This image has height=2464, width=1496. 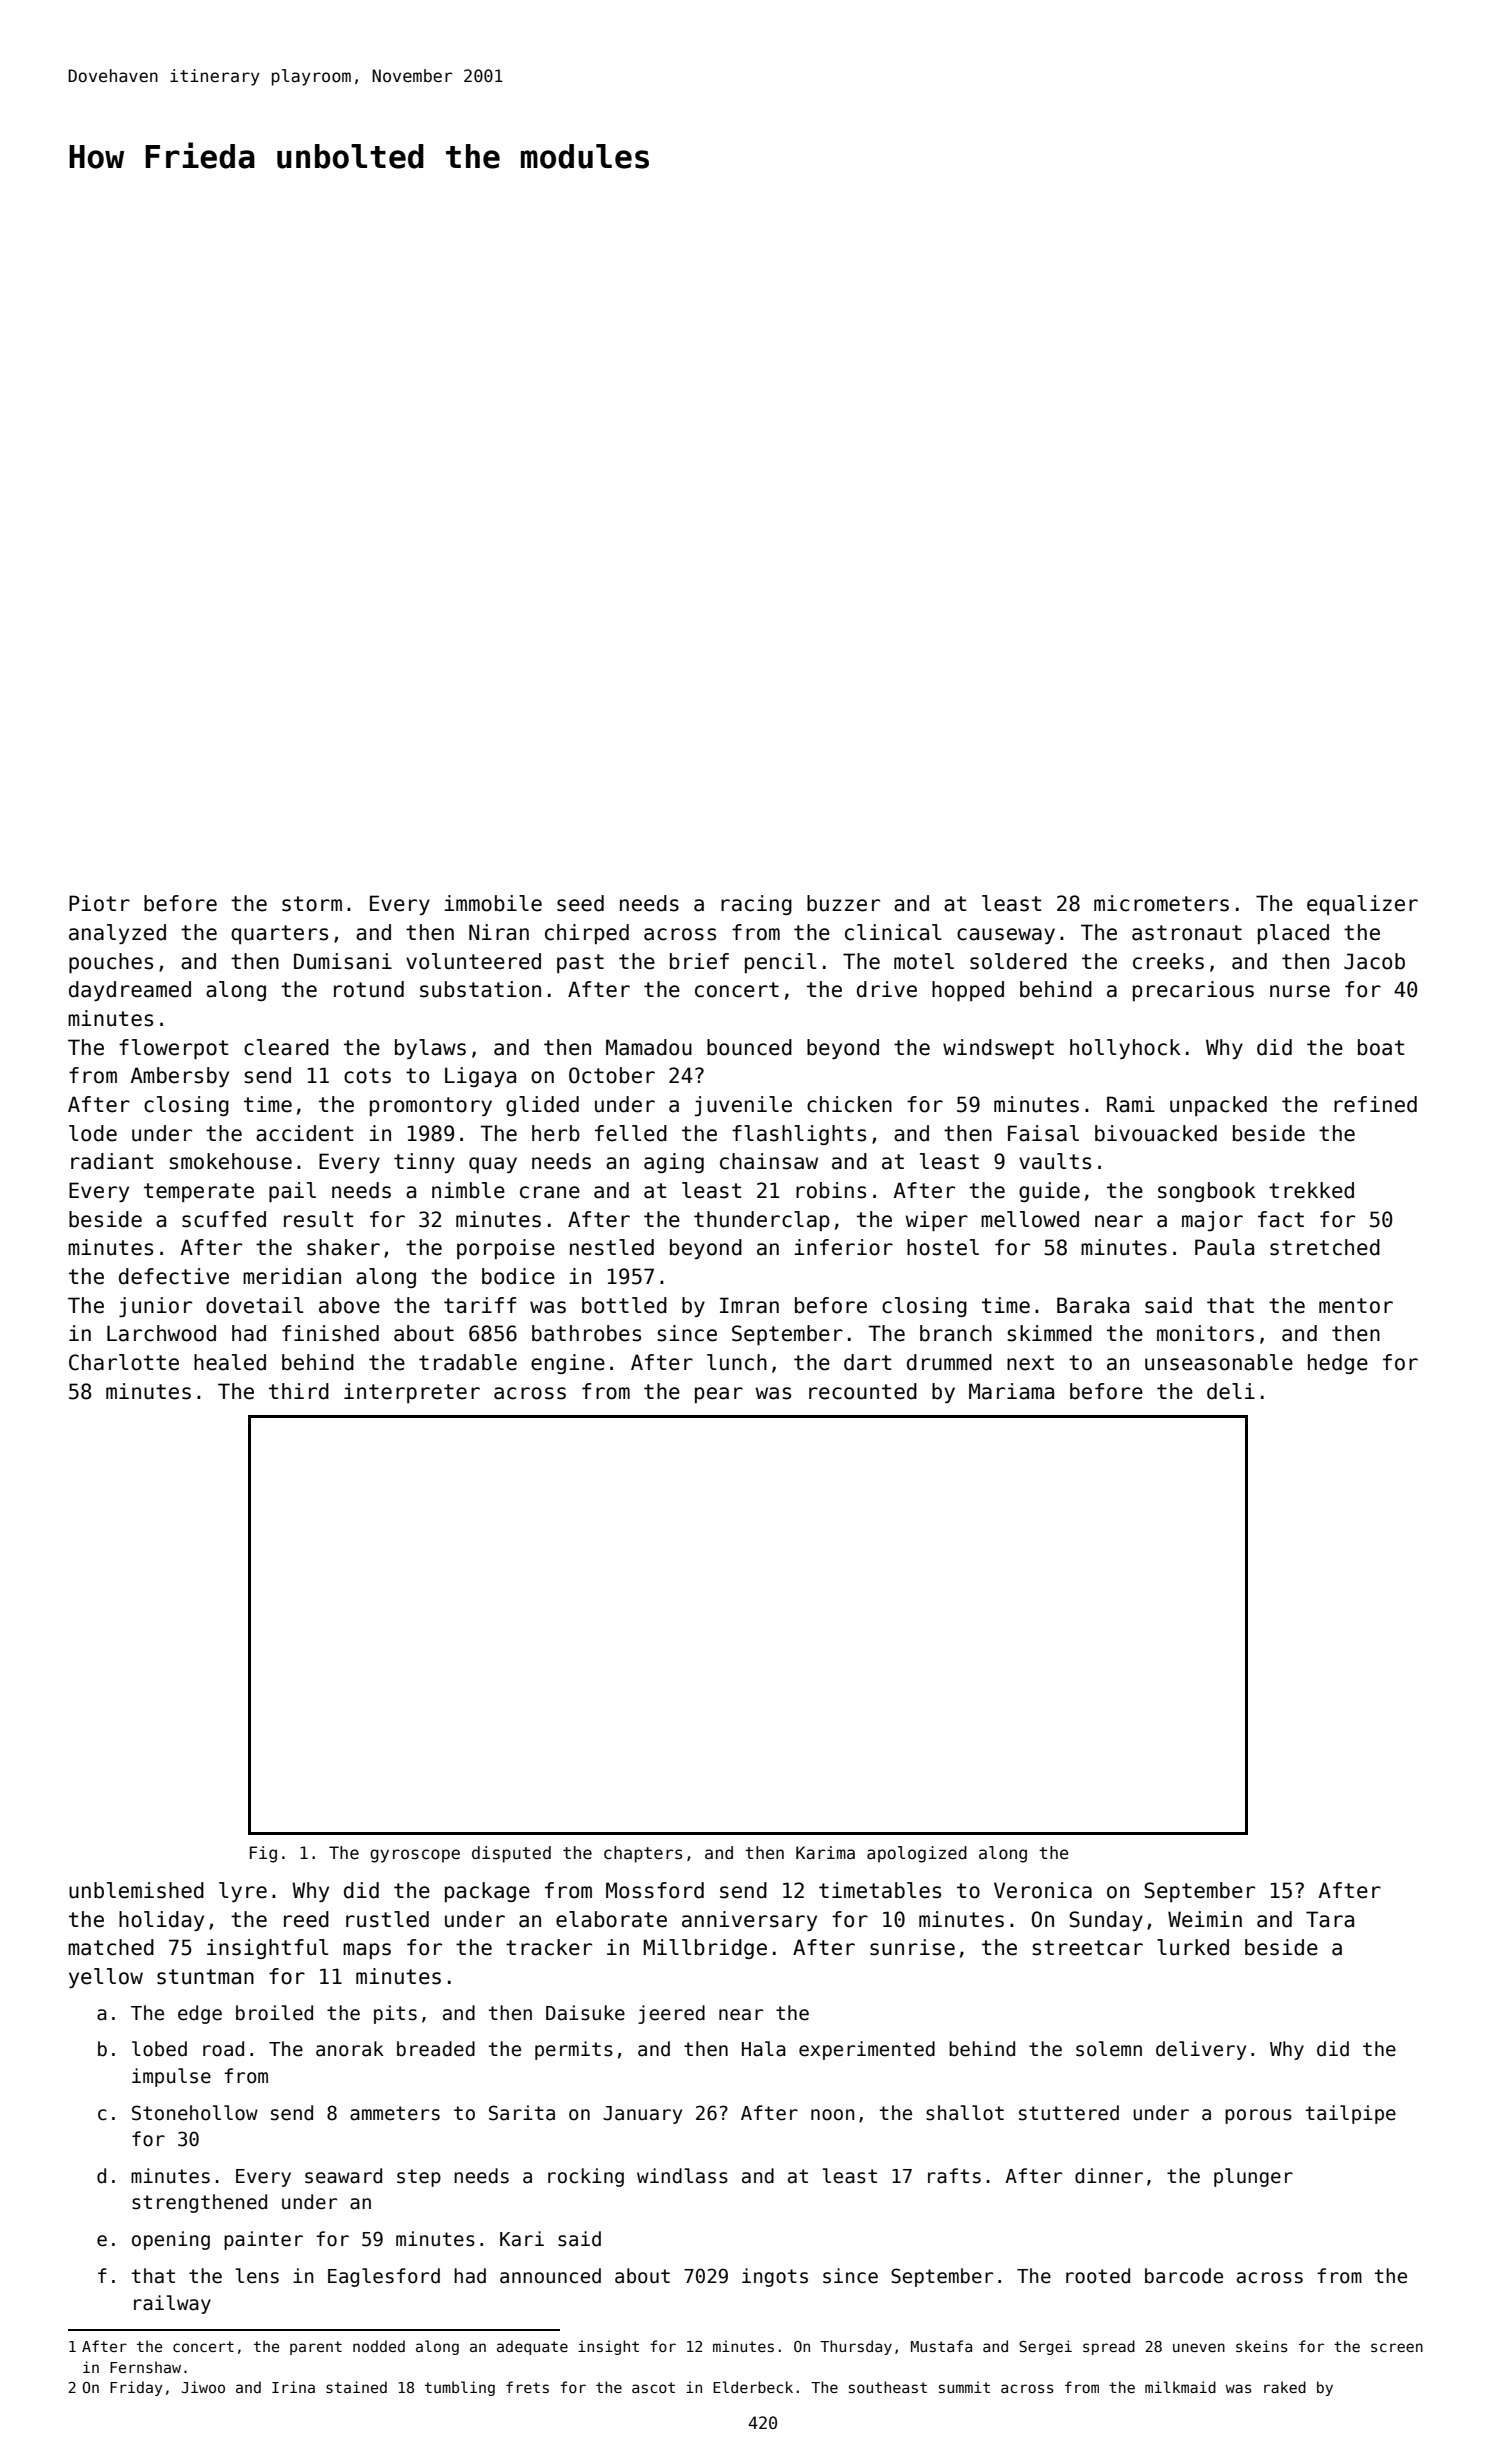 I want to click on bounced, so click(x=749, y=1047).
